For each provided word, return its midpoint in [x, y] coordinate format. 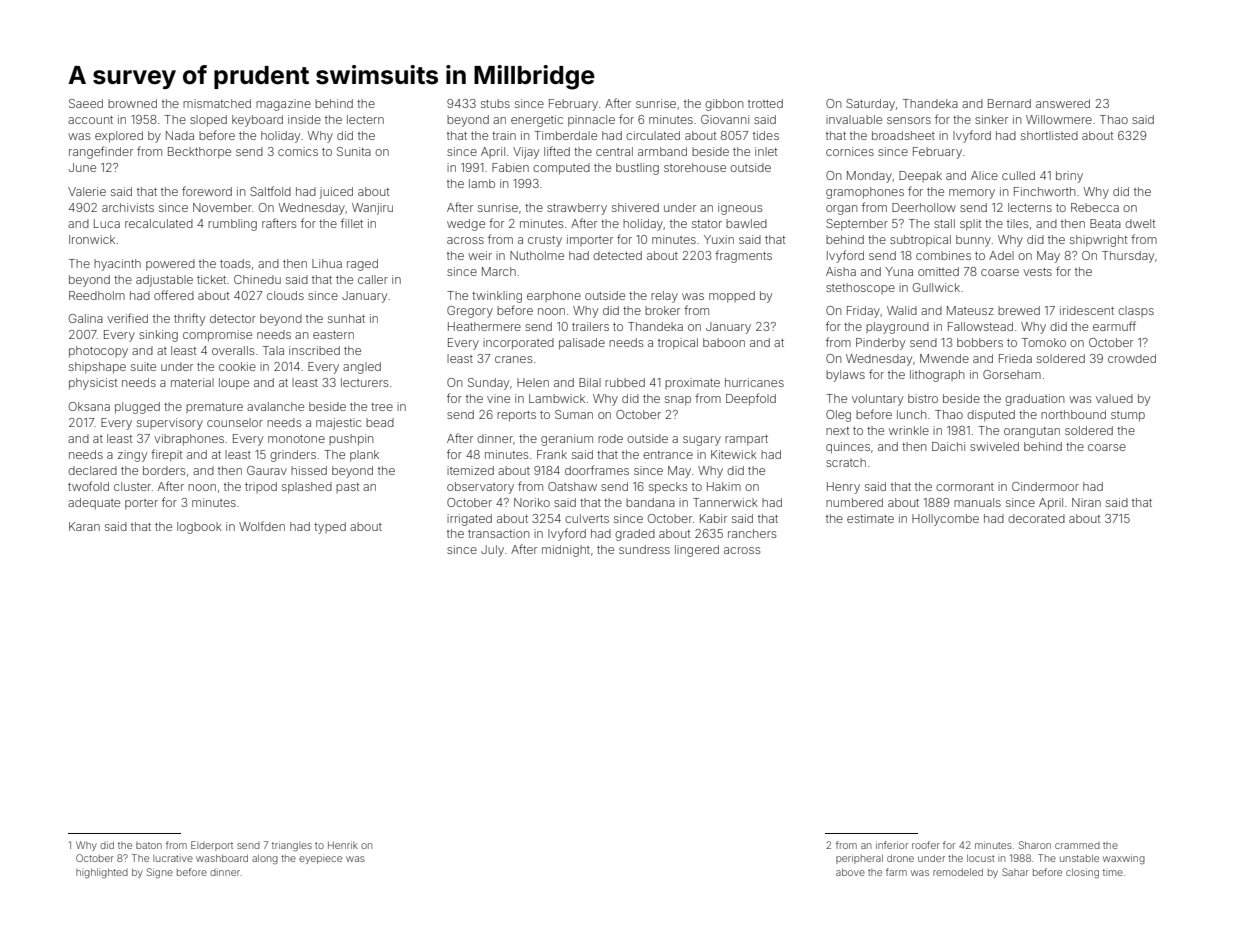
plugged [137, 408]
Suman [574, 414]
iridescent [1087, 310]
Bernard [1009, 103]
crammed [1077, 845]
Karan [84, 526]
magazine [283, 105]
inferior [892, 845]
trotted [765, 103]
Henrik [343, 845]
